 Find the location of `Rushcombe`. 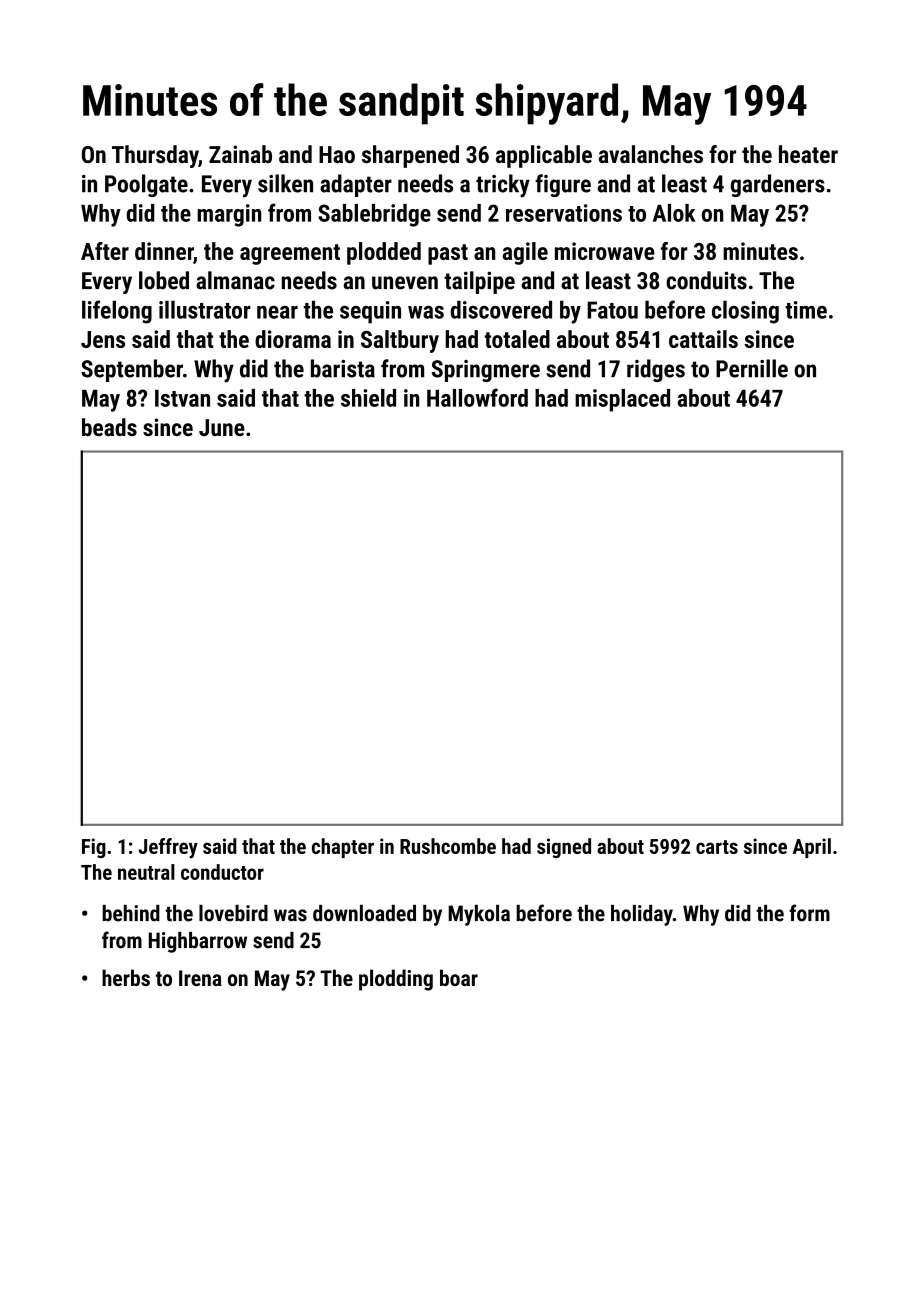

Rushcombe is located at coordinates (448, 846).
